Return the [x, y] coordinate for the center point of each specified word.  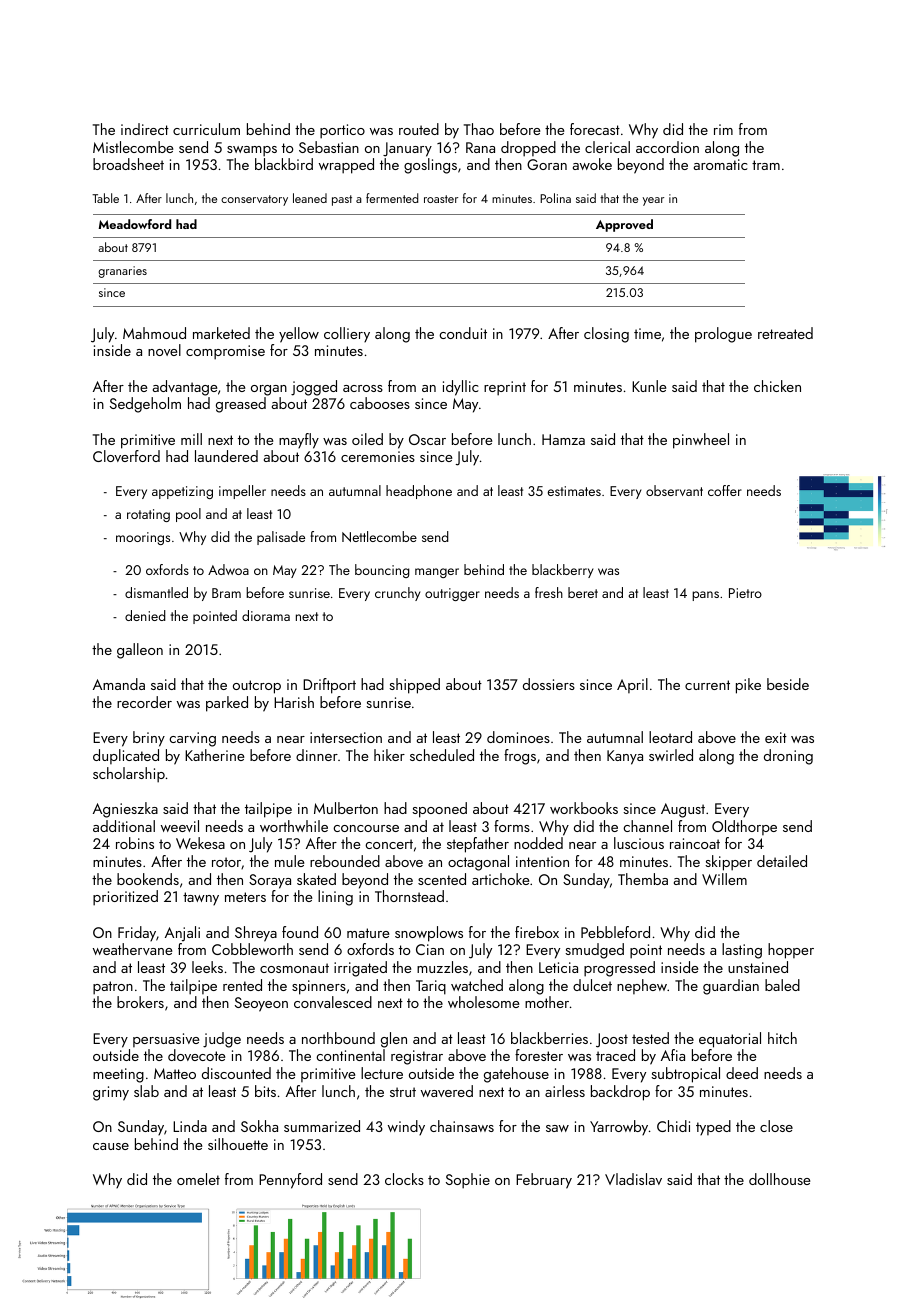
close [776, 1126]
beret [583, 592]
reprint [505, 388]
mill [191, 439]
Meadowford [134, 224]
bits [265, 1091]
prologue [723, 335]
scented [442, 879]
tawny [201, 898]
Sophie [468, 1181]
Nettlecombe [379, 536]
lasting [742, 951]
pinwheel [701, 441]
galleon [140, 651]
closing [606, 335]
